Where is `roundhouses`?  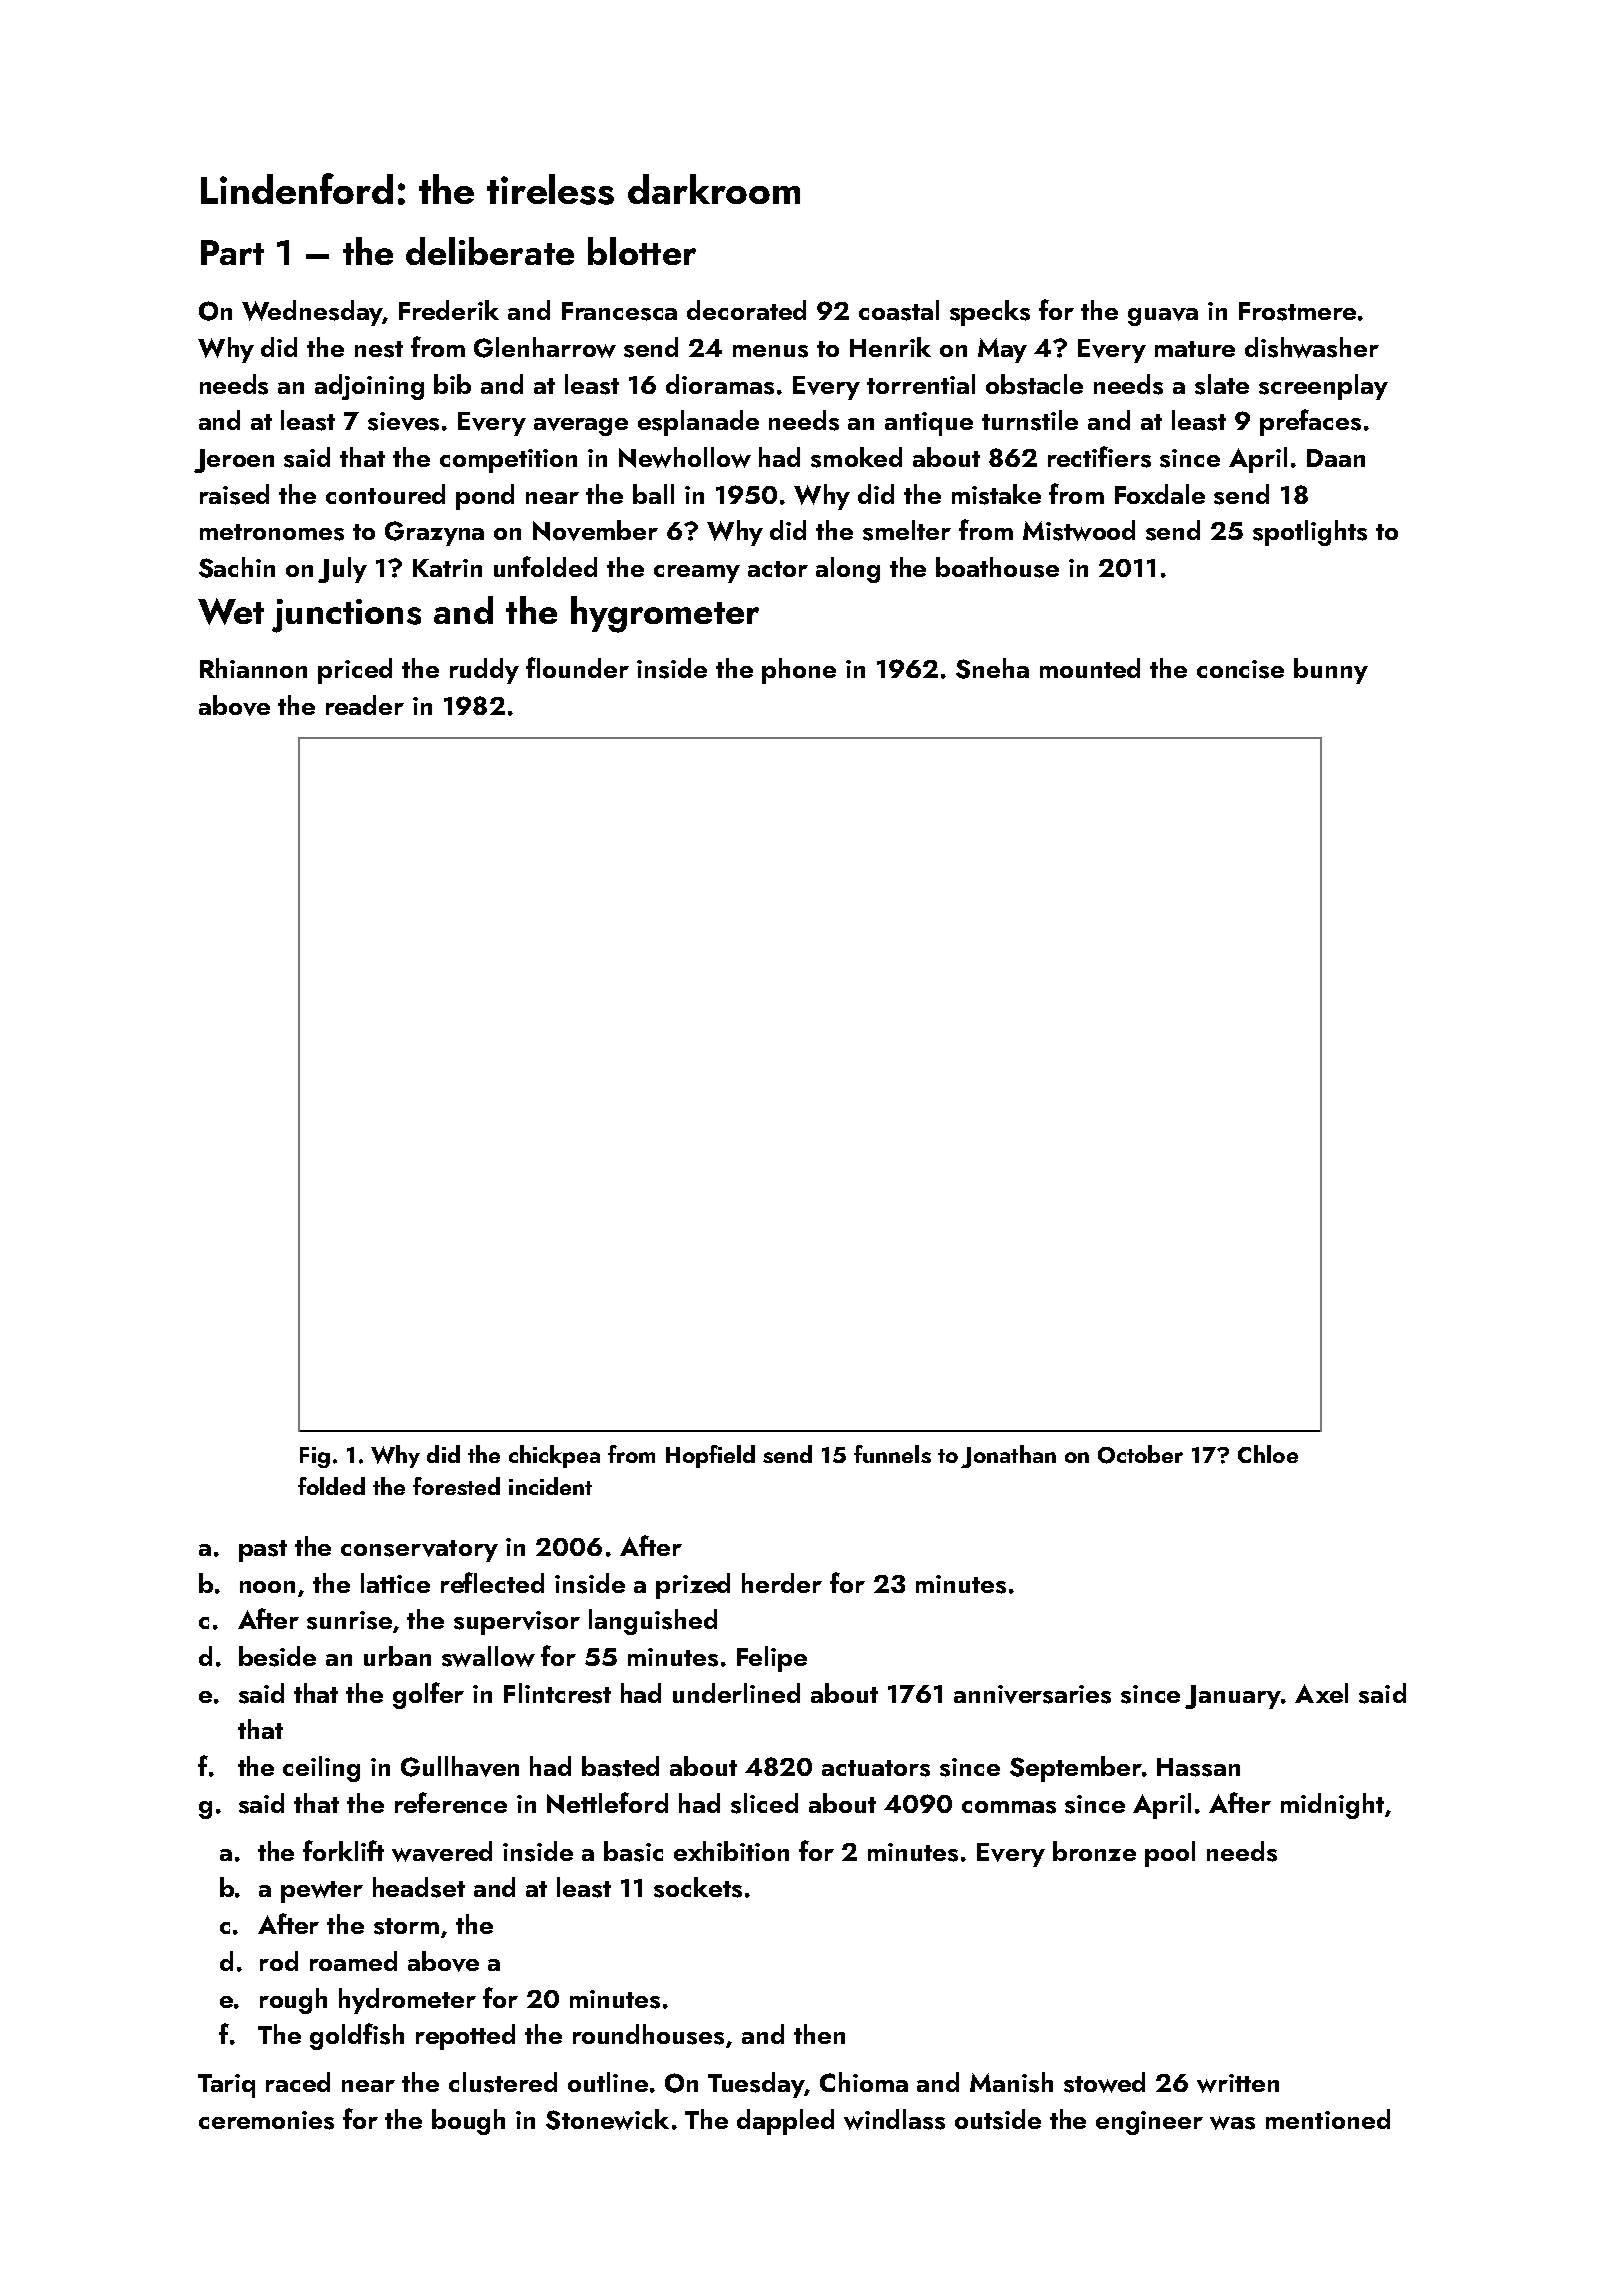
roundhouses is located at coordinates (648, 2034).
